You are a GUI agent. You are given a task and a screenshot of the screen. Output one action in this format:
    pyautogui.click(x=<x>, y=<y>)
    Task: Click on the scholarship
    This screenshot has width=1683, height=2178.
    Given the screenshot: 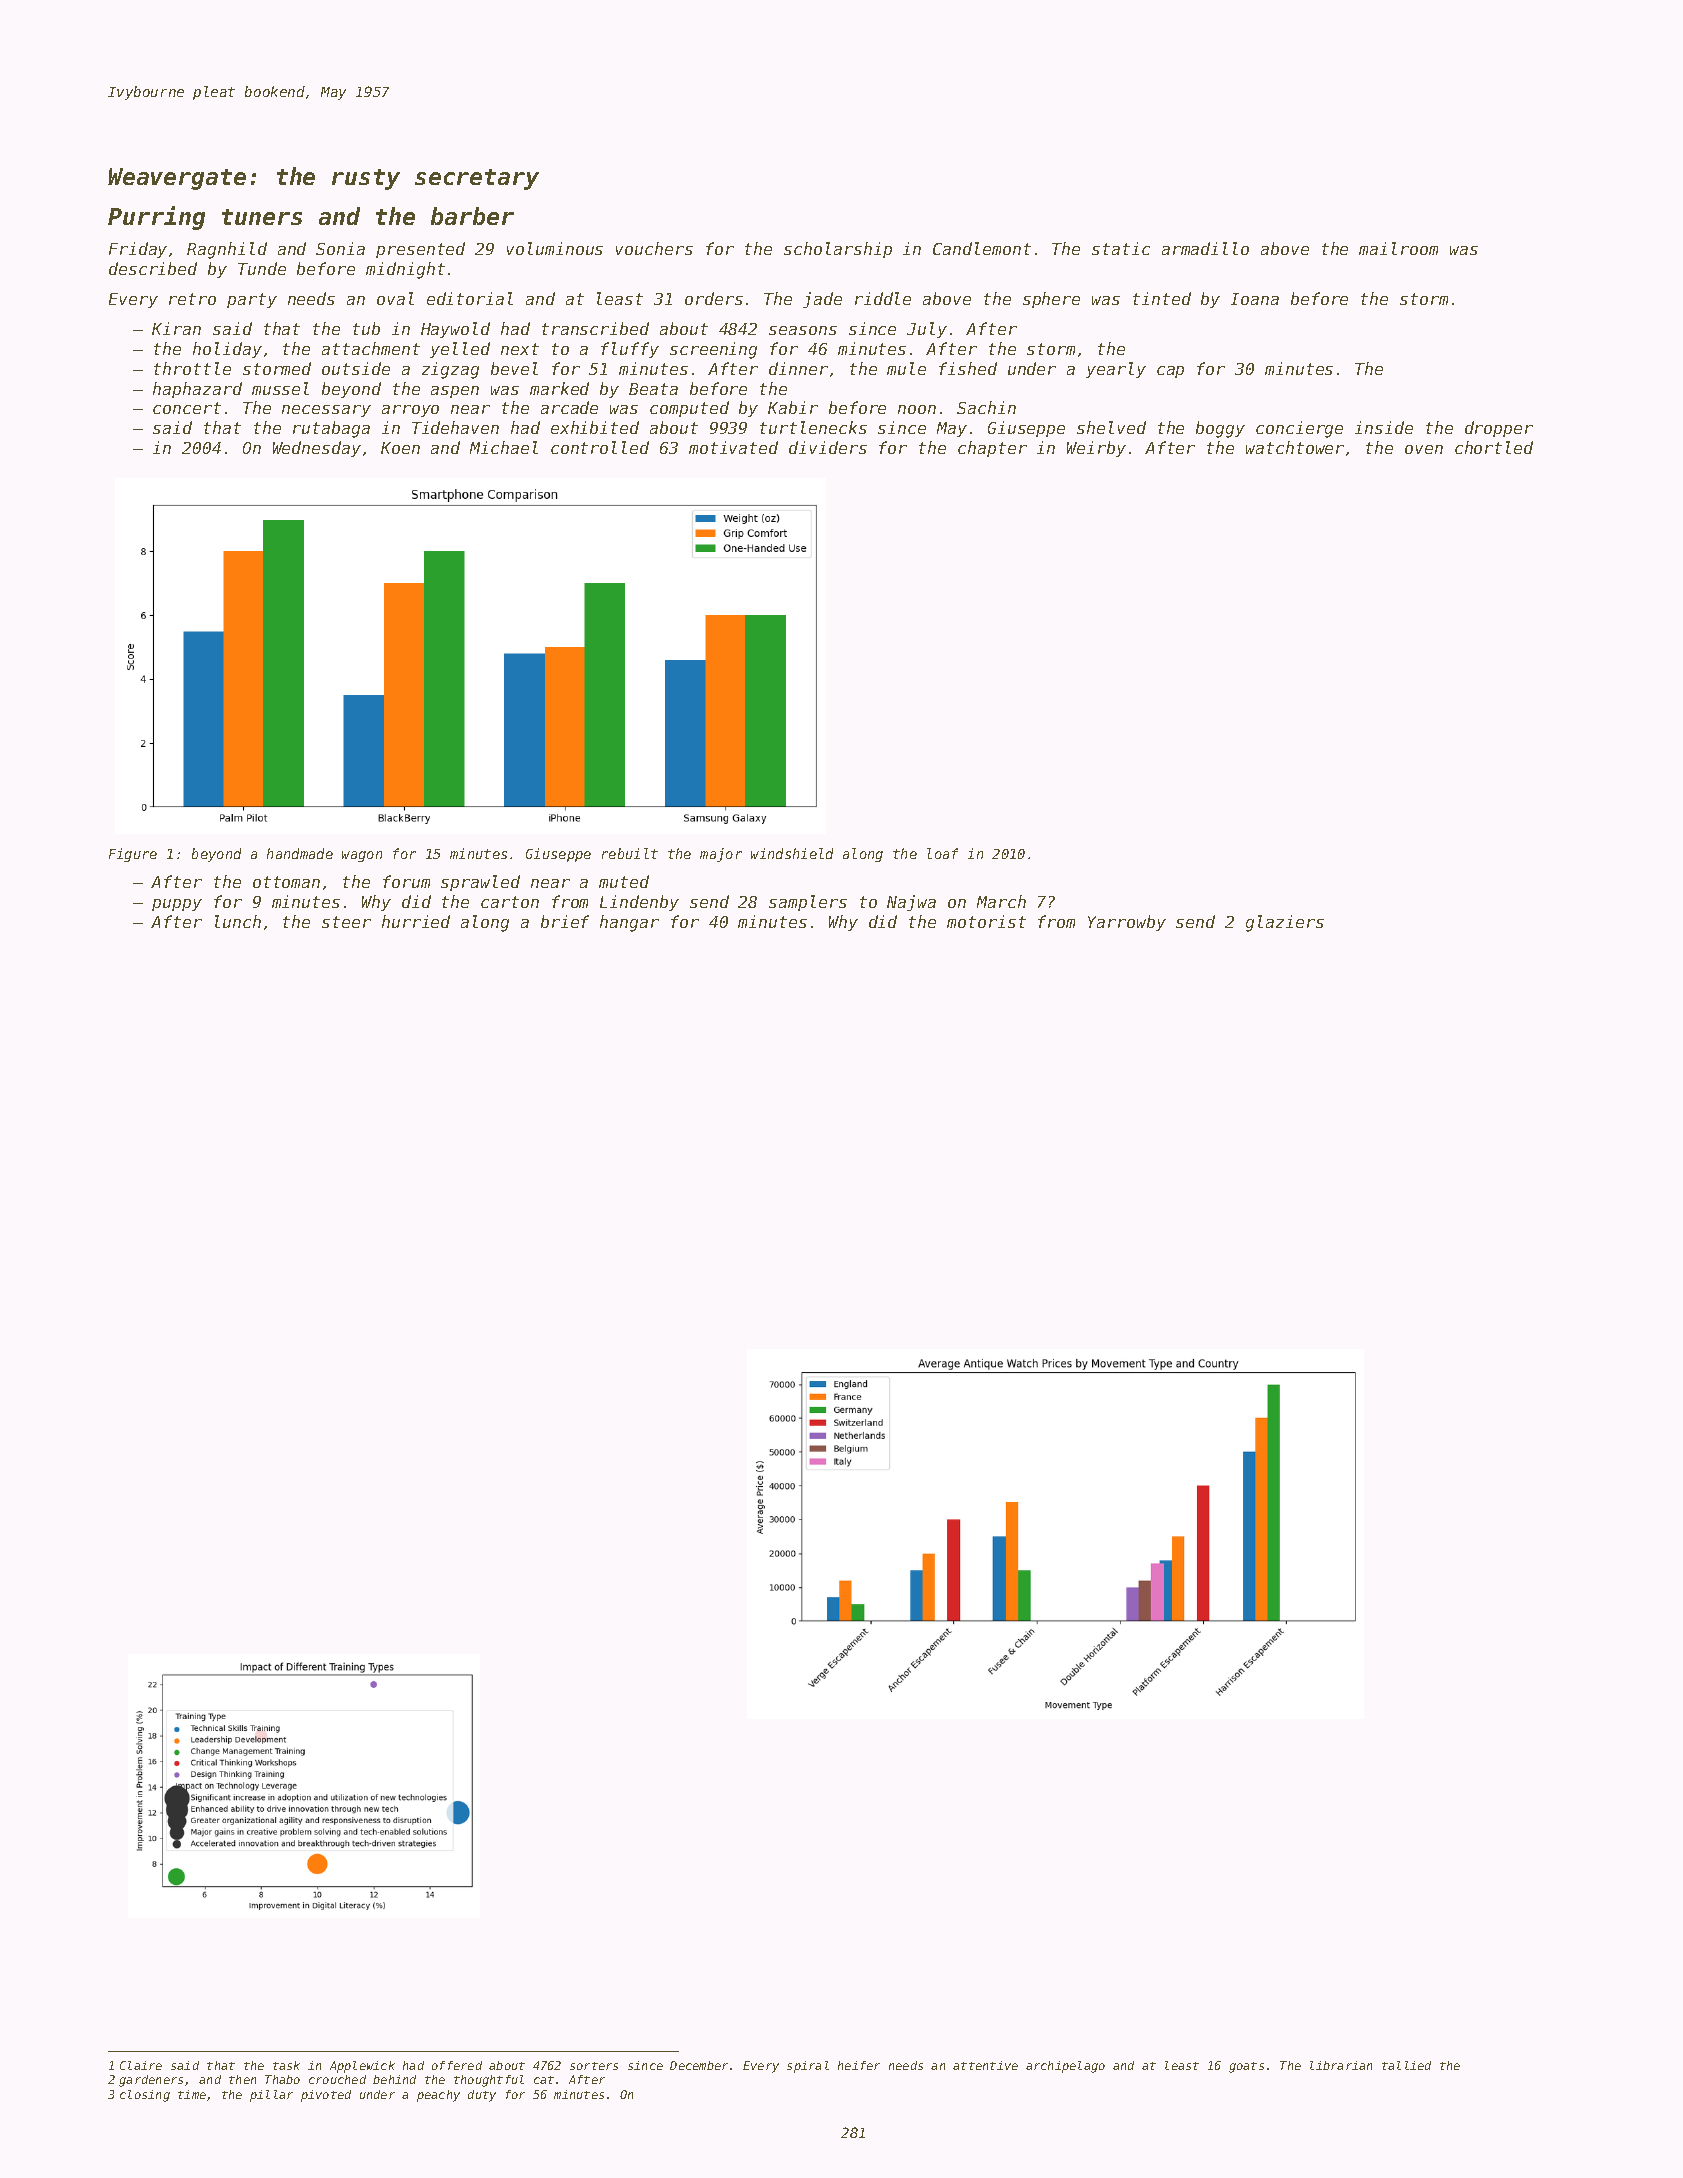 What is the action you would take?
    pyautogui.click(x=838, y=250)
